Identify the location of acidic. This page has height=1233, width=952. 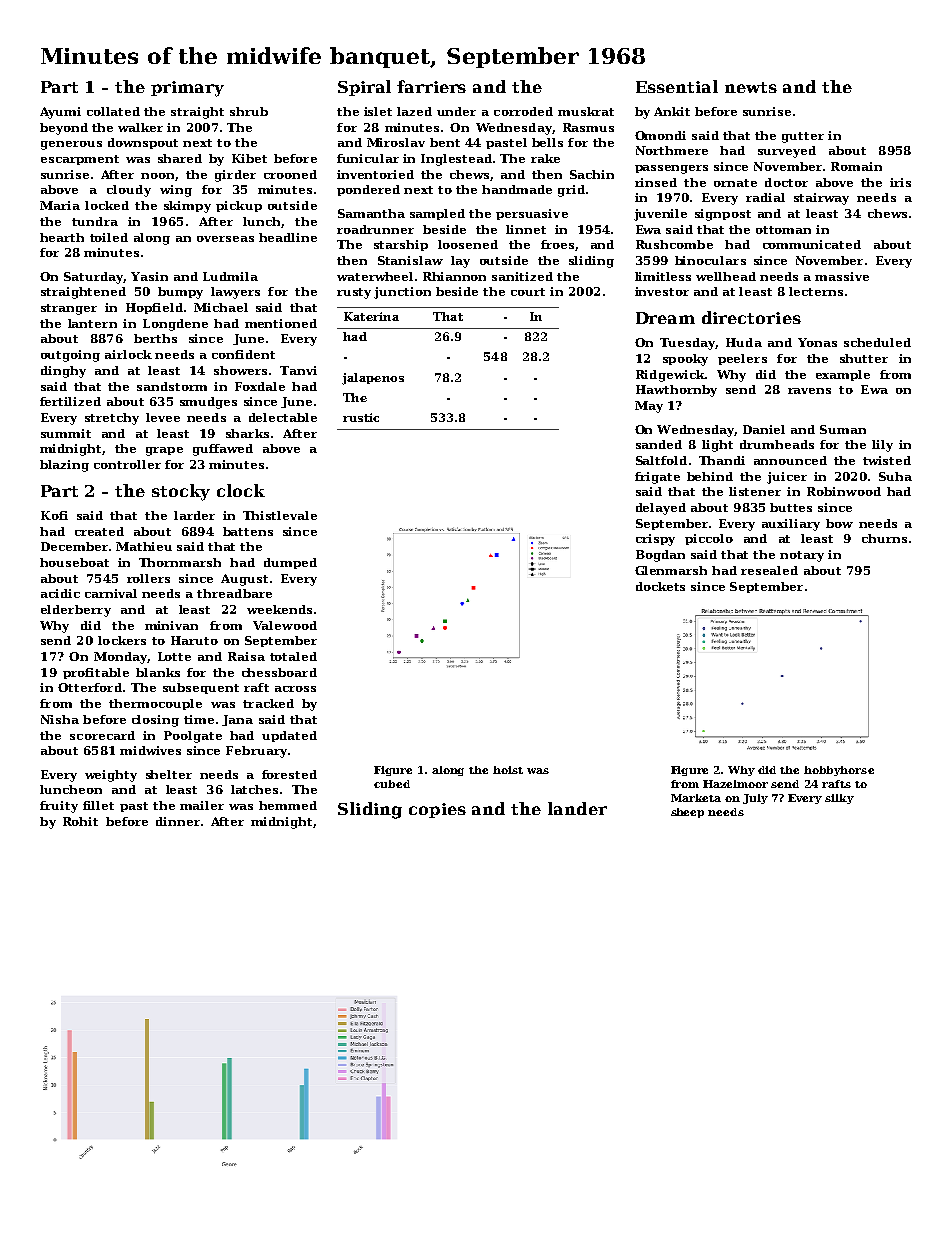
(60, 593).
